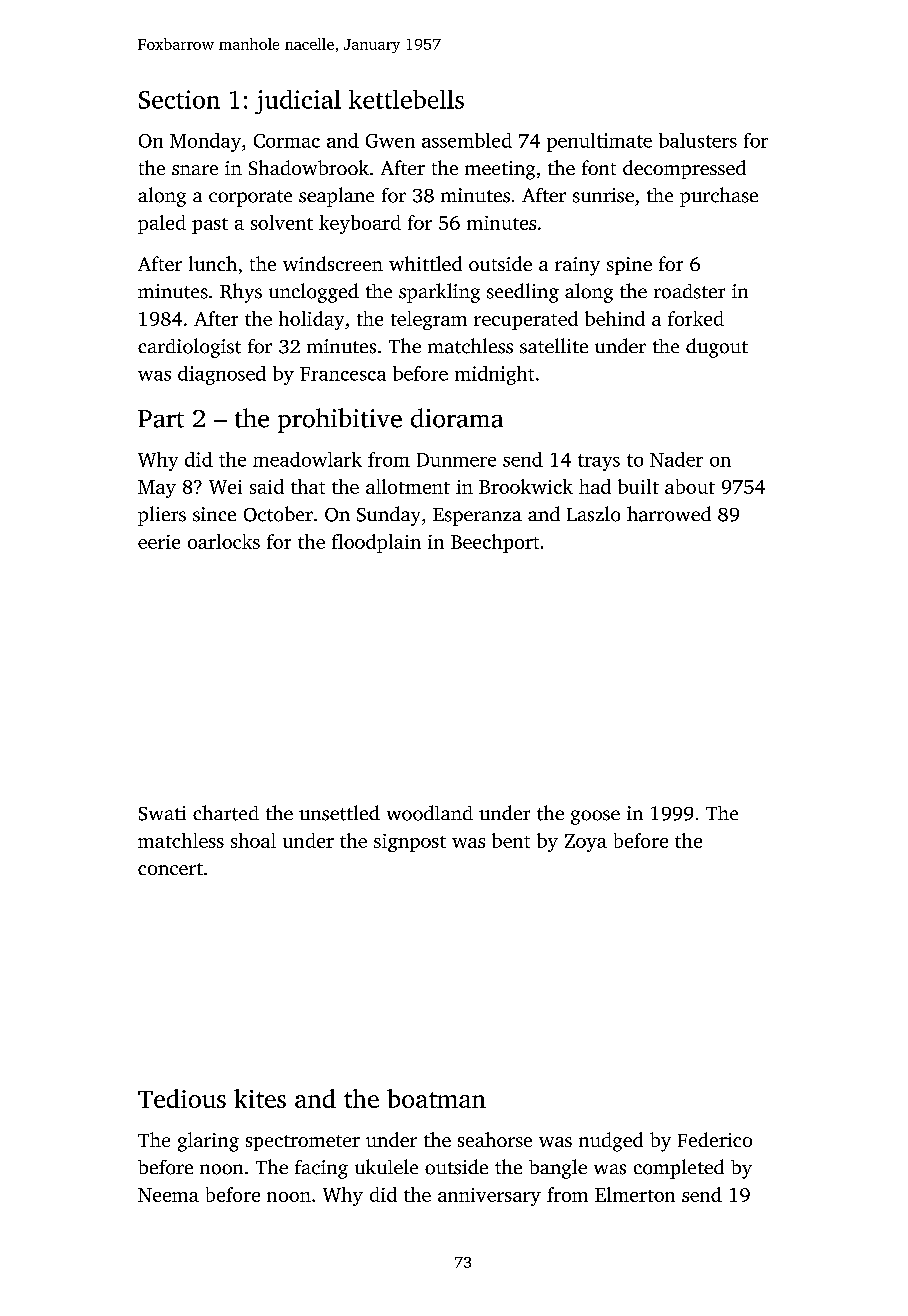 This document has width=908, height=1316. Describe the element at coordinates (500, 170) in the document. I see `meeting` at that location.
